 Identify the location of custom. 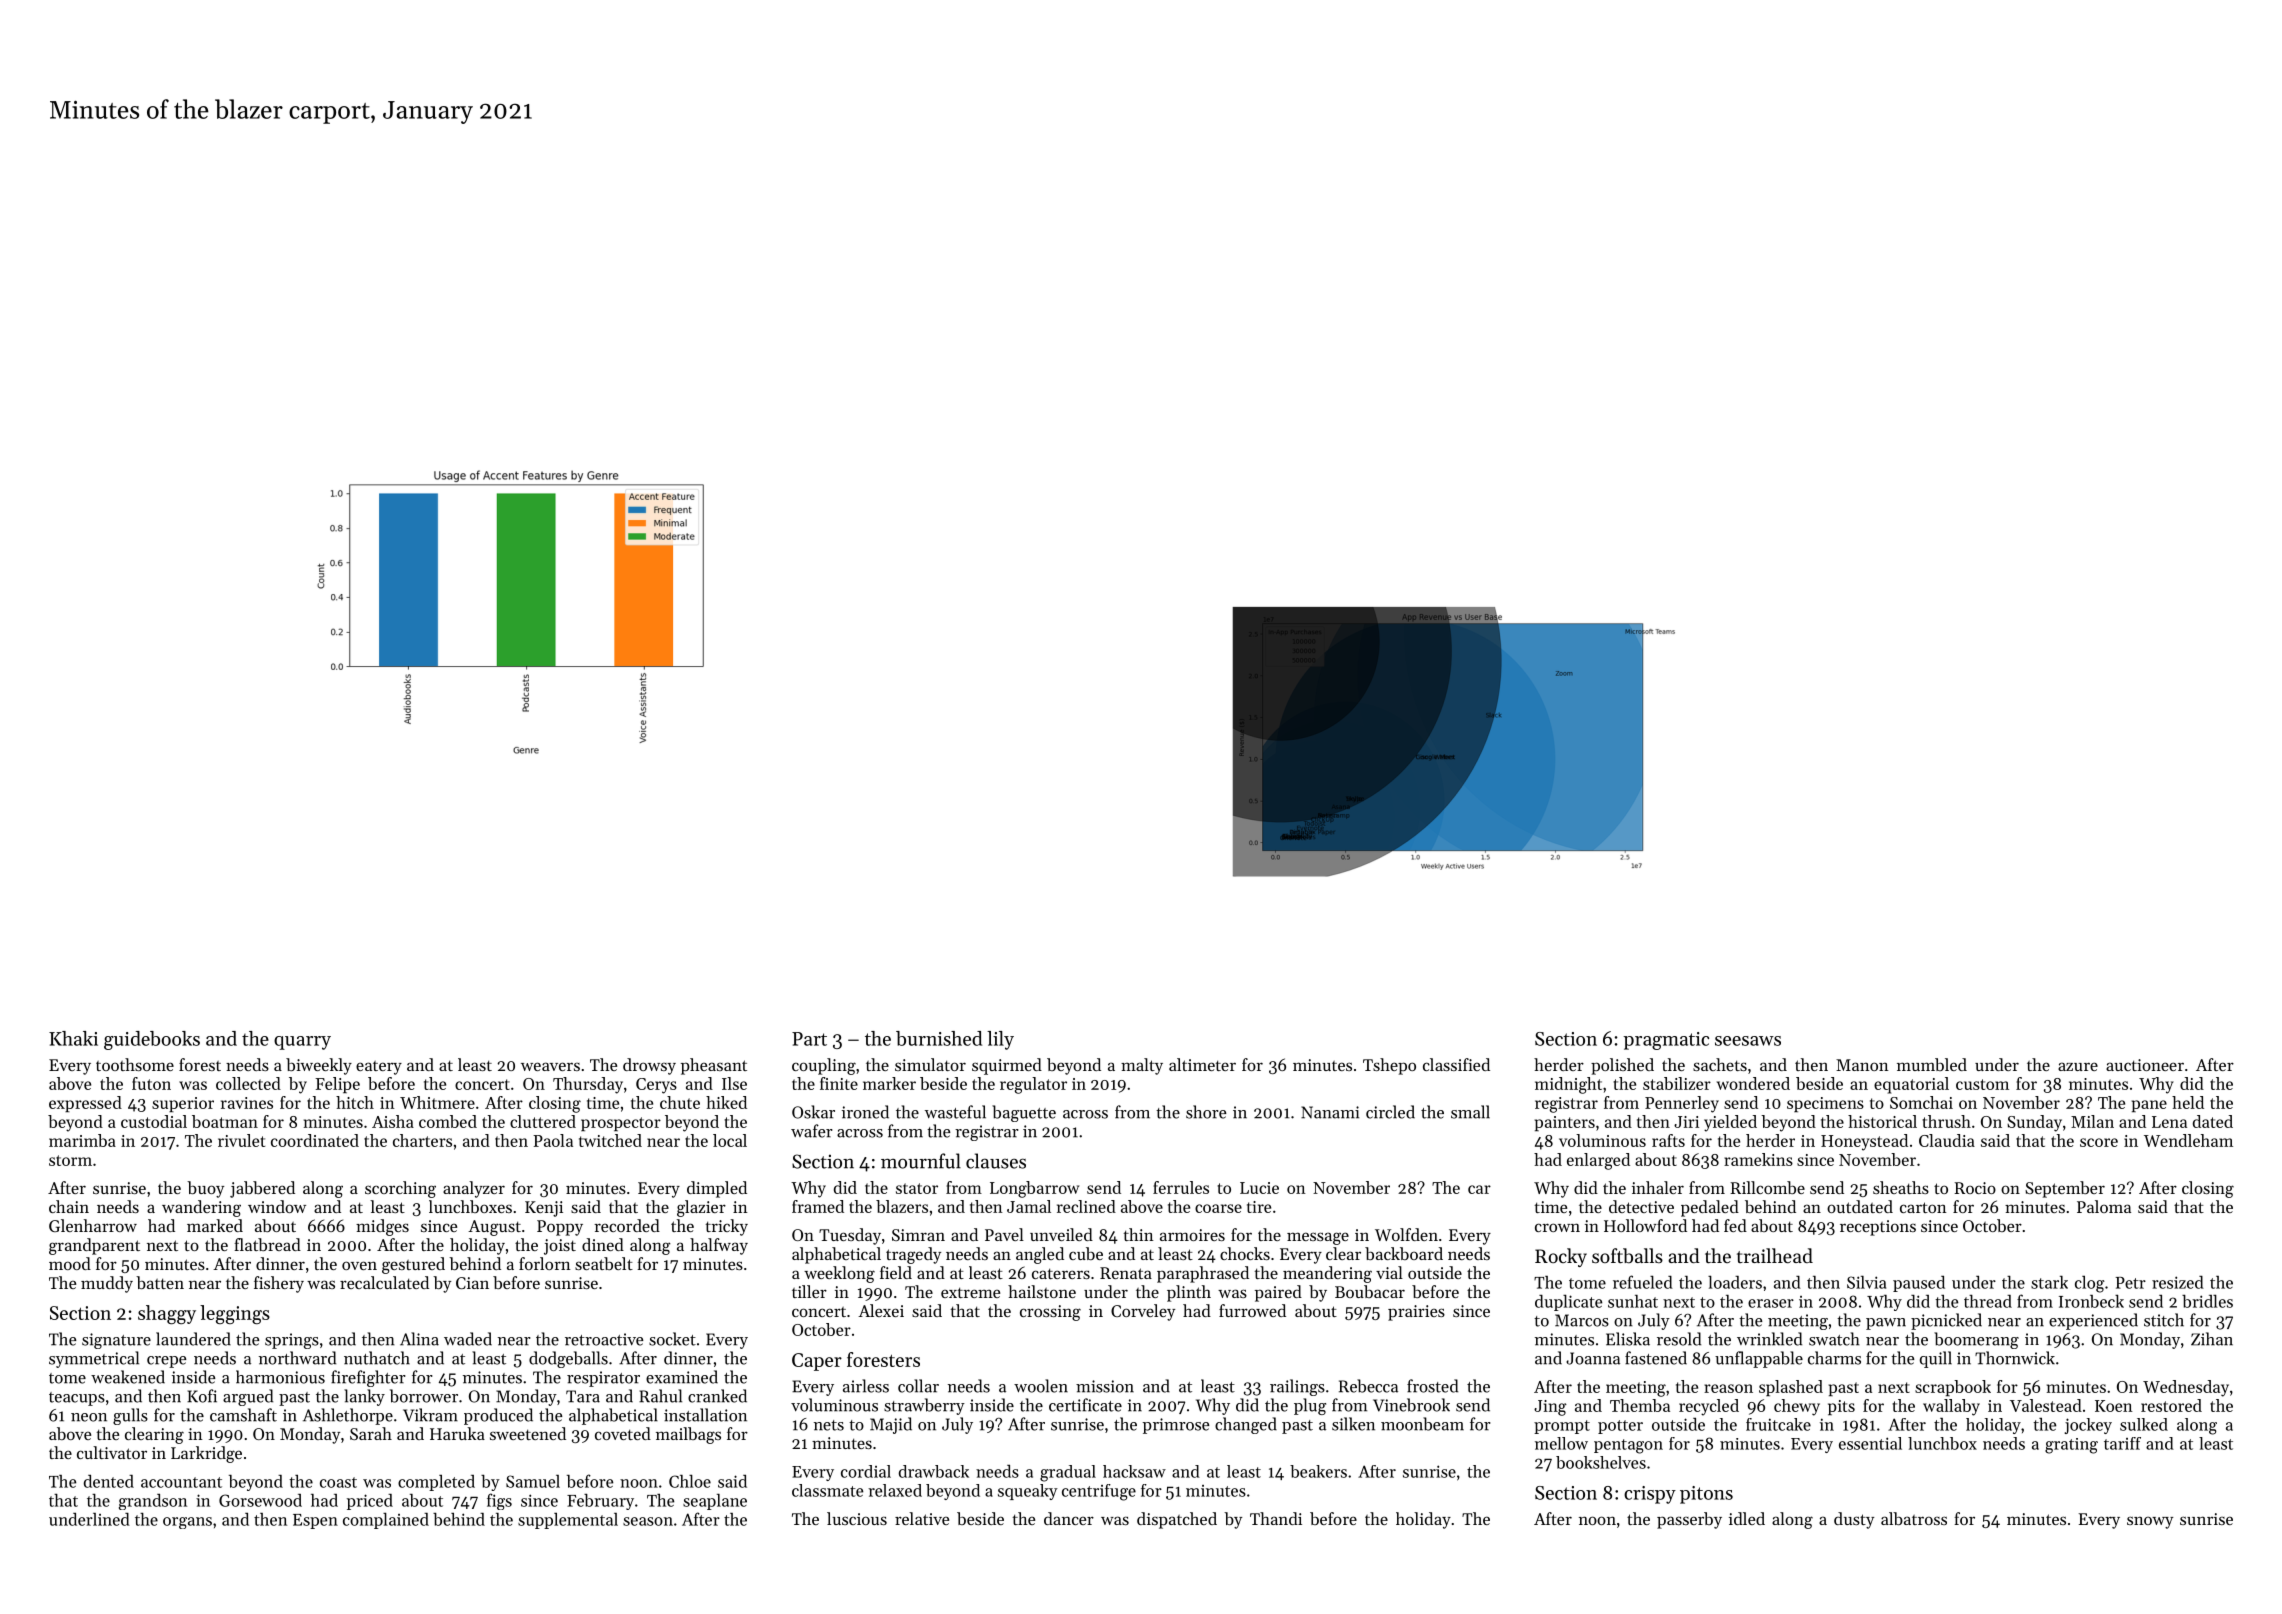
(1982, 1084).
